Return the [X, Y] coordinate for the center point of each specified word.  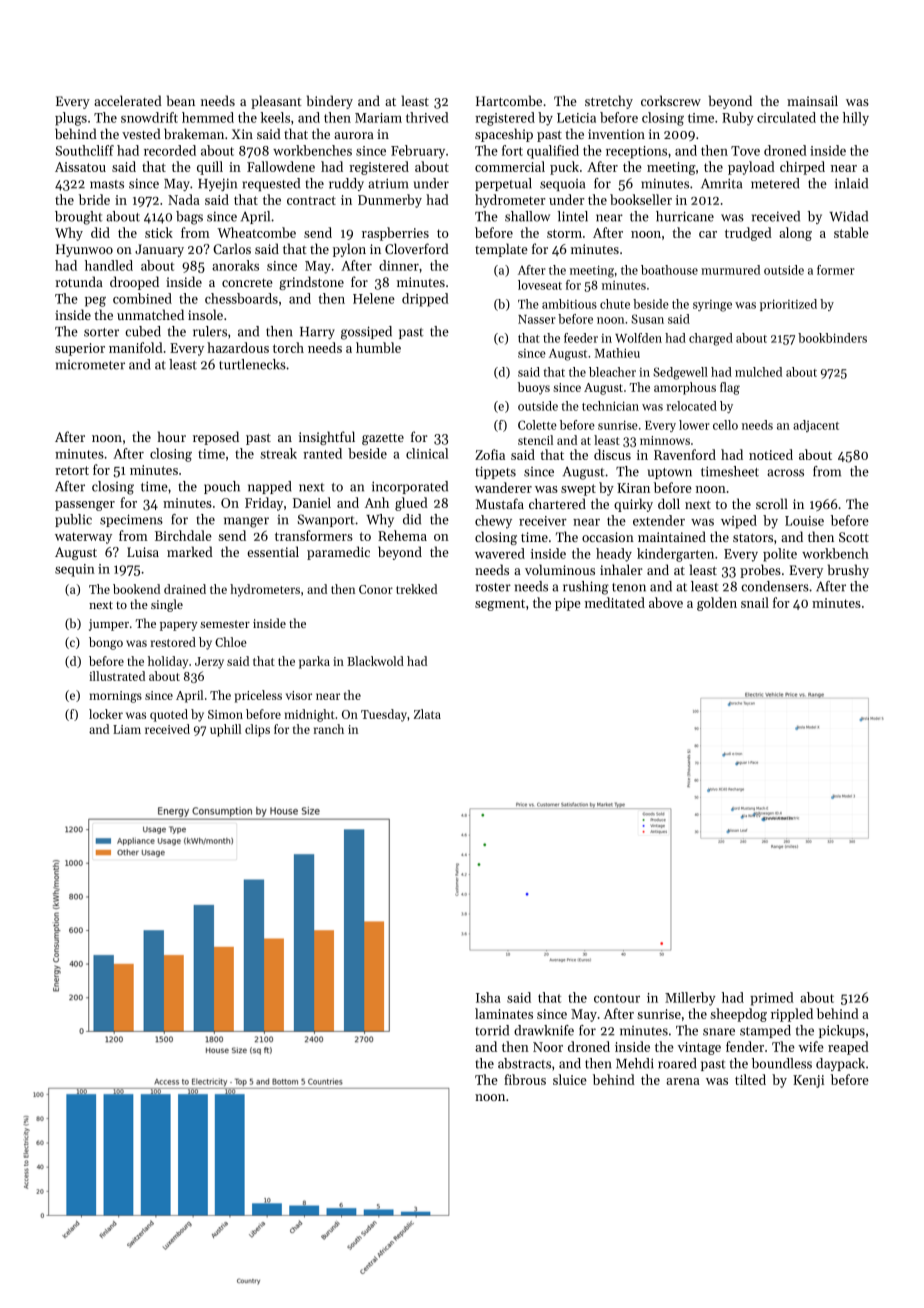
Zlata [427, 714]
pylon [349, 250]
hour [172, 436]
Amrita [721, 183]
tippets [495, 472]
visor [299, 695]
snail [755, 602]
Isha [488, 997]
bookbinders [832, 338]
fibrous [525, 1079]
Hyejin [217, 184]
